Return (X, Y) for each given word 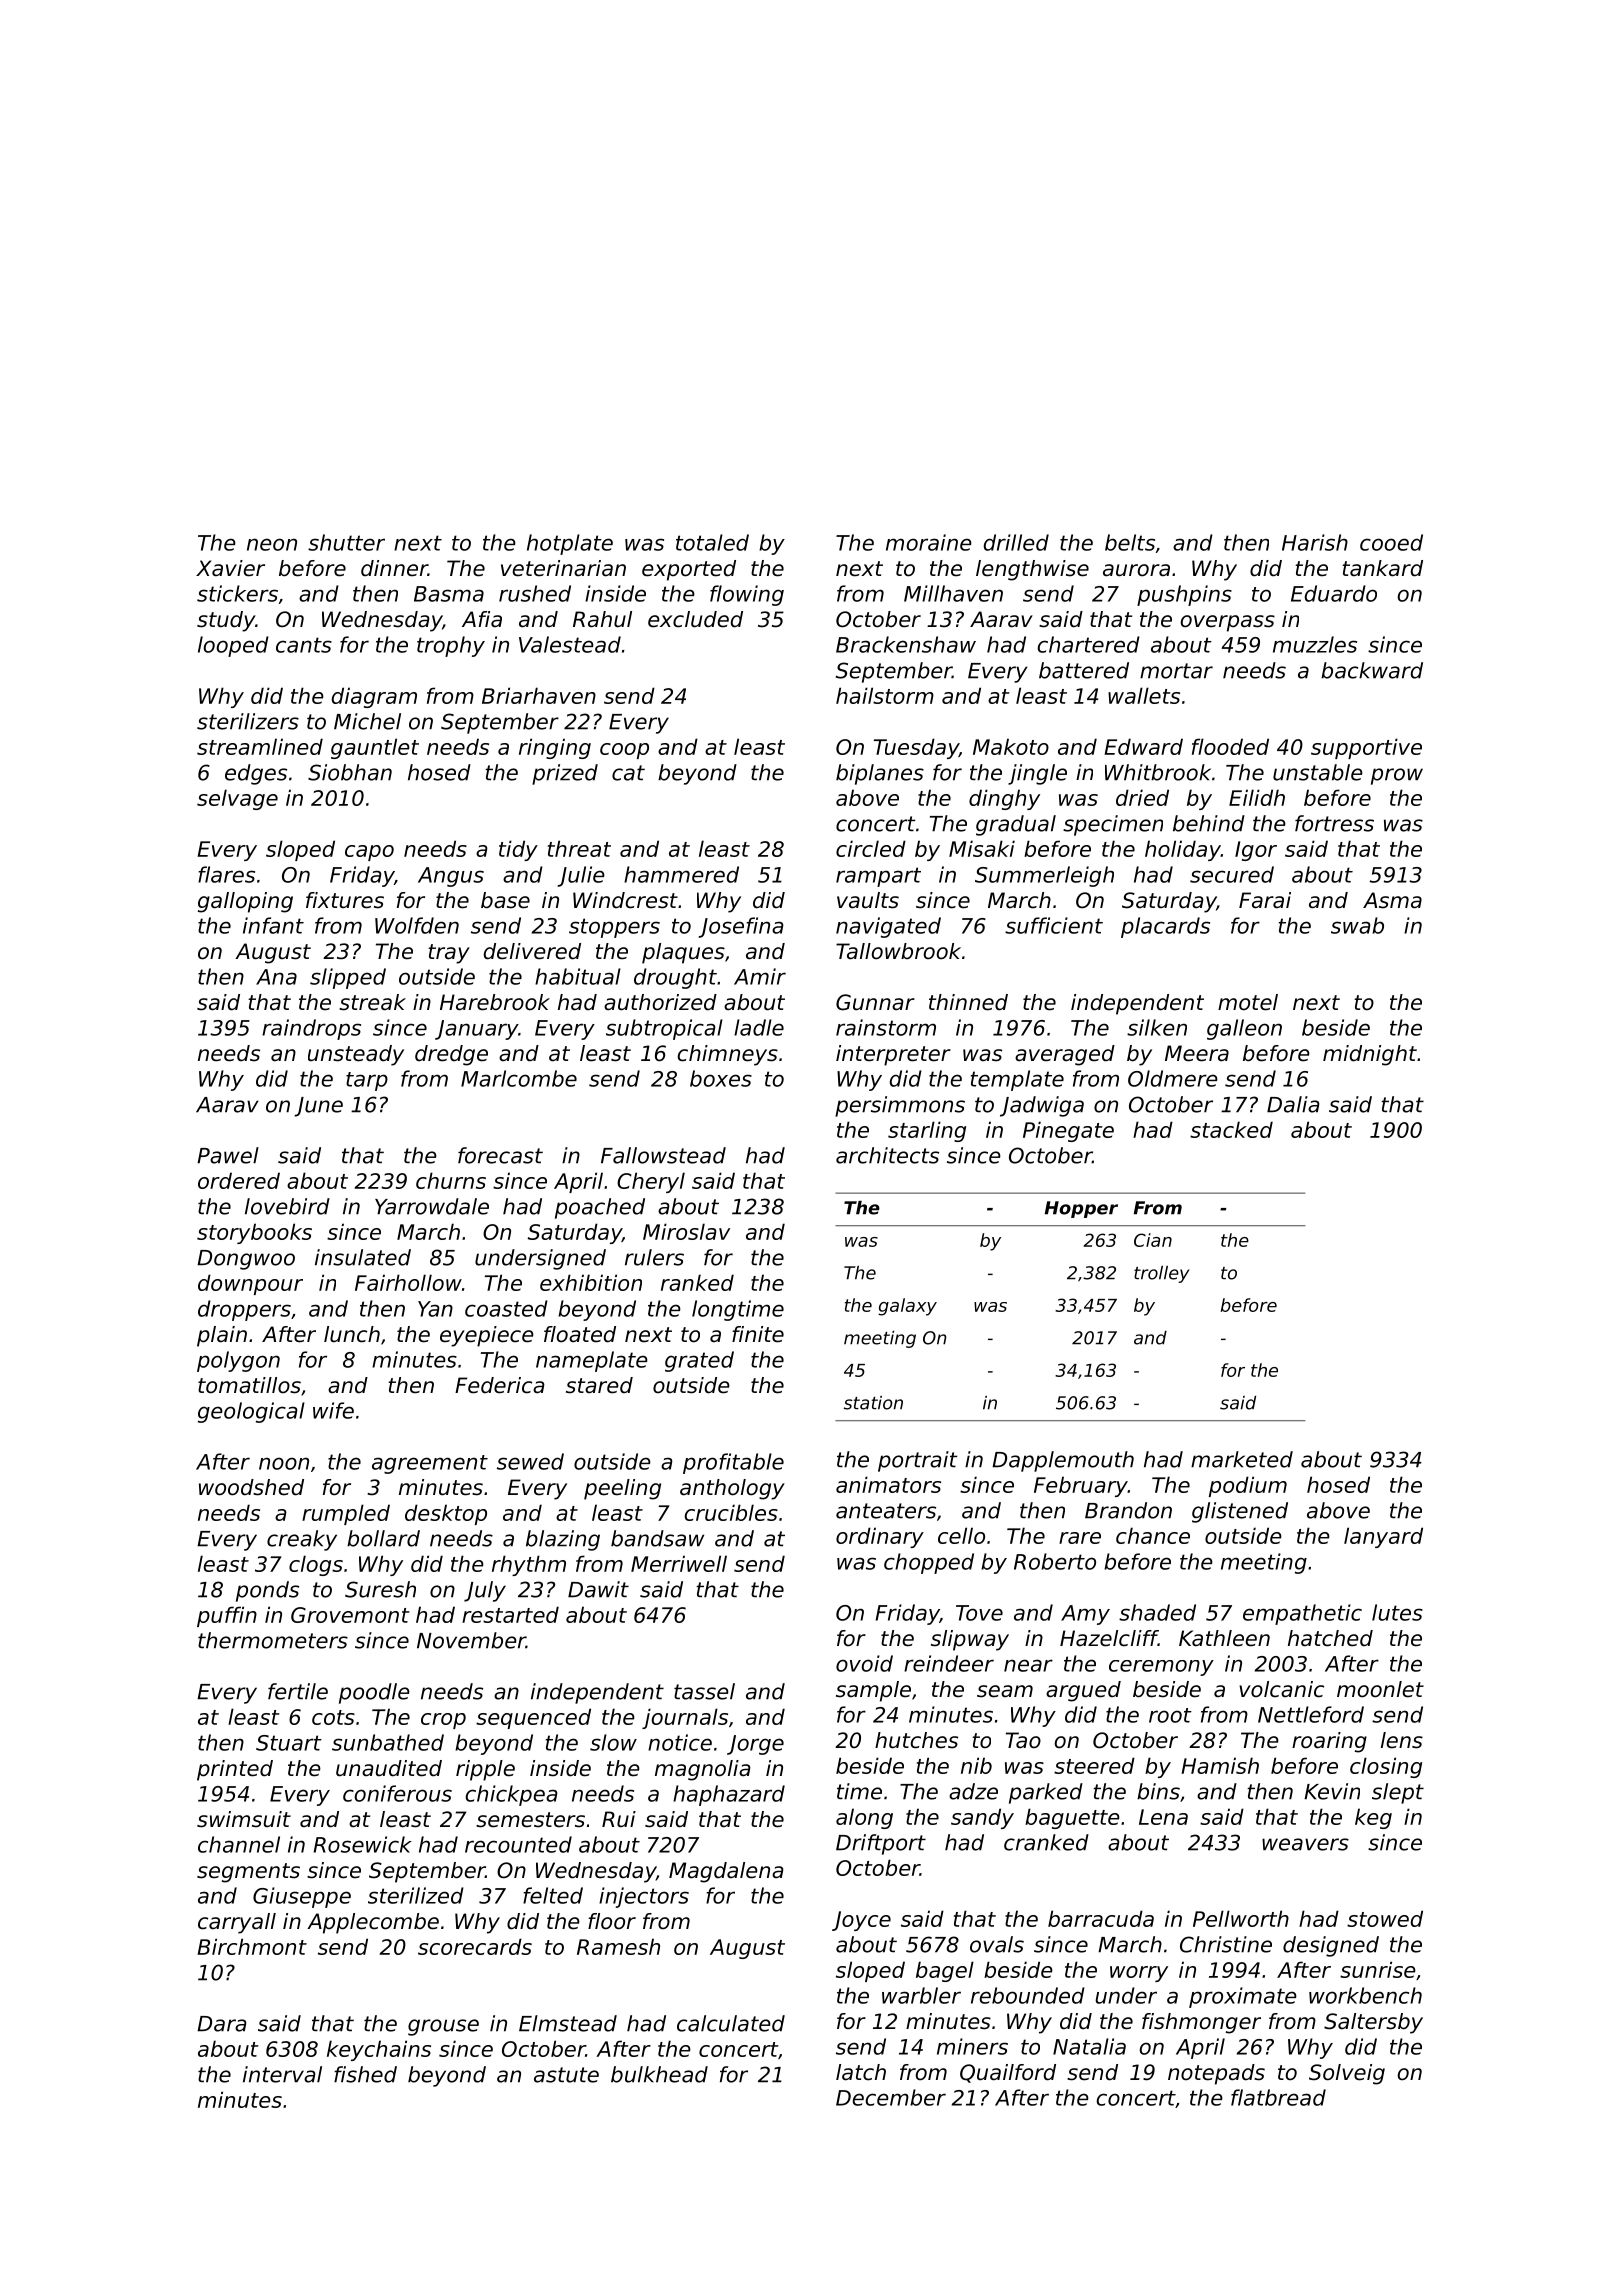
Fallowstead (663, 1155)
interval (282, 2074)
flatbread (1278, 2097)
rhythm (529, 1565)
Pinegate (1068, 1131)
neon (272, 544)
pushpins (1184, 595)
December (891, 2097)
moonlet (1380, 1689)
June (318, 1107)
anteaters (886, 1511)
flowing (747, 595)
